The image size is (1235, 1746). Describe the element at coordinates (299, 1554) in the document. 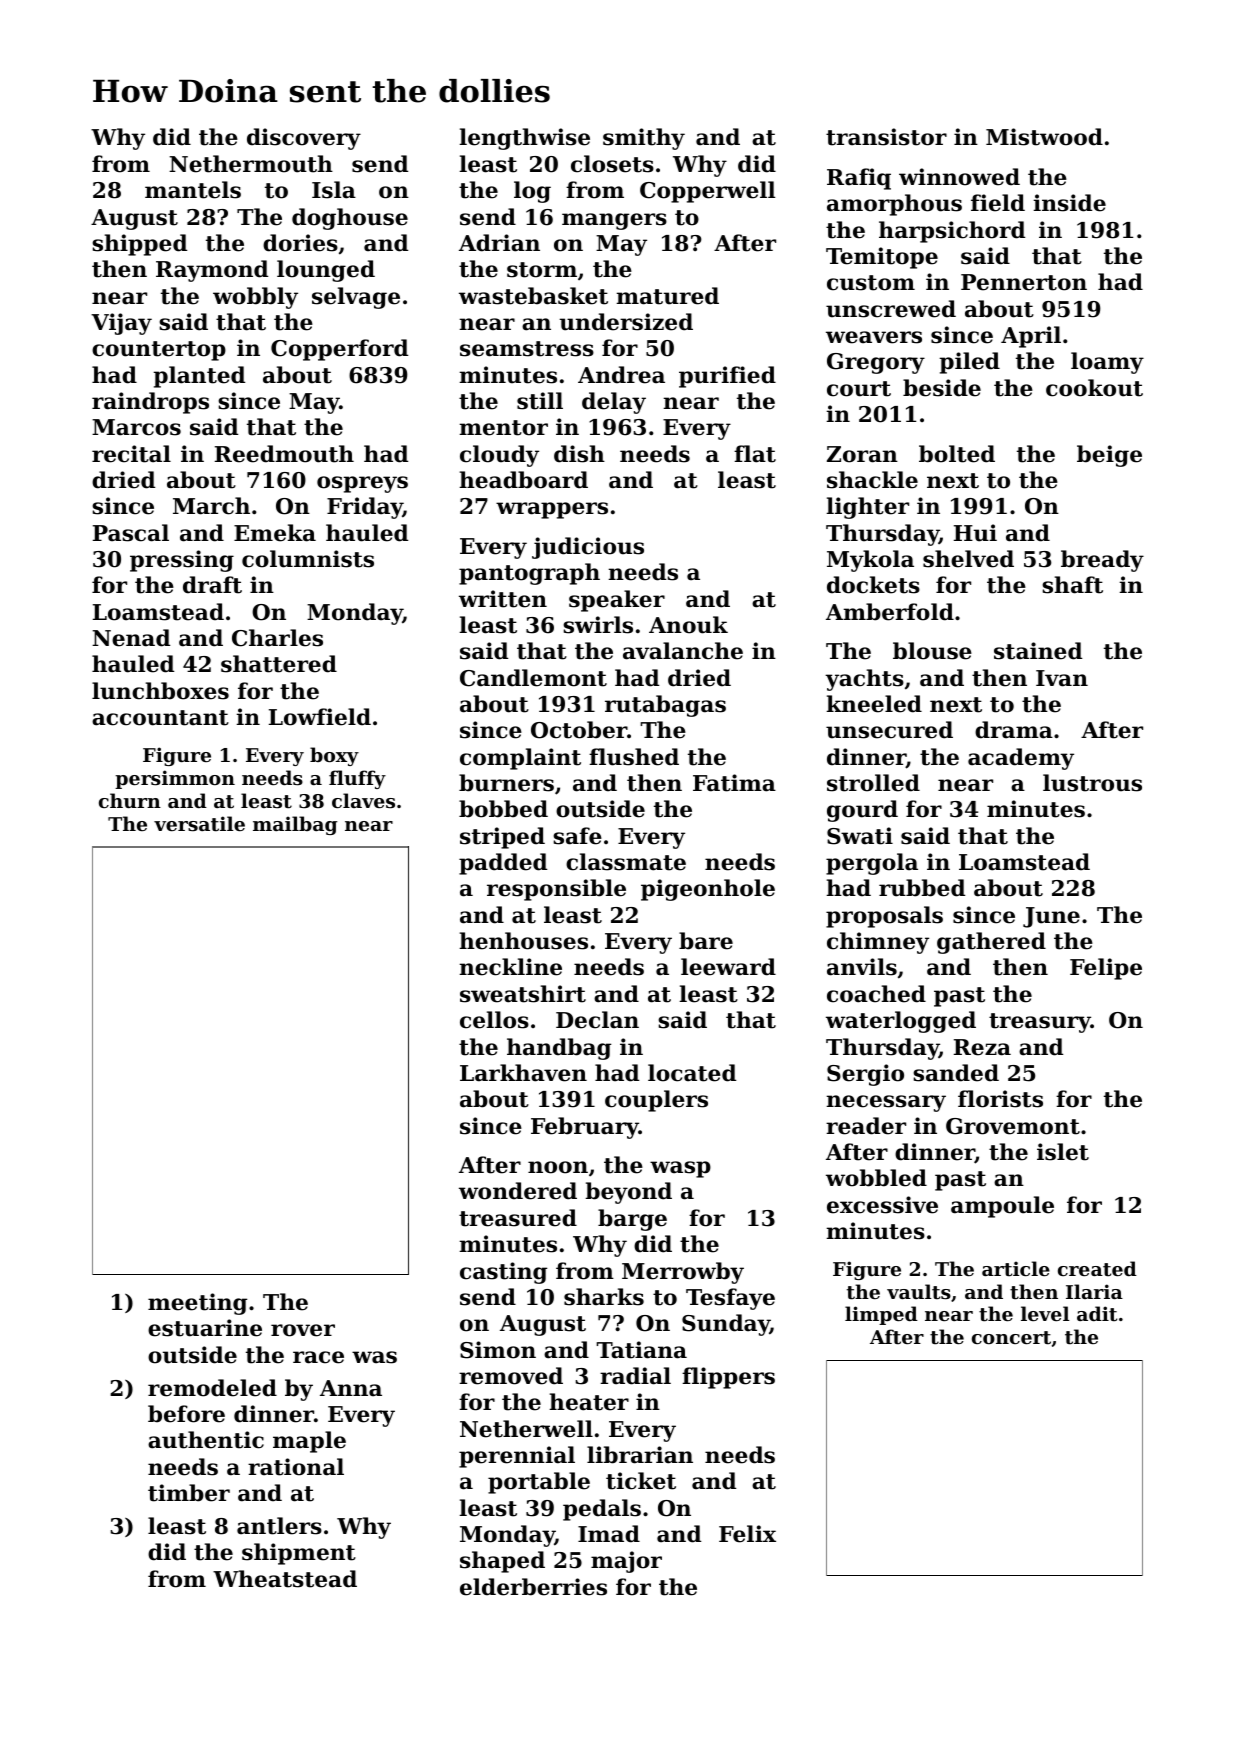

I see `shipment` at that location.
